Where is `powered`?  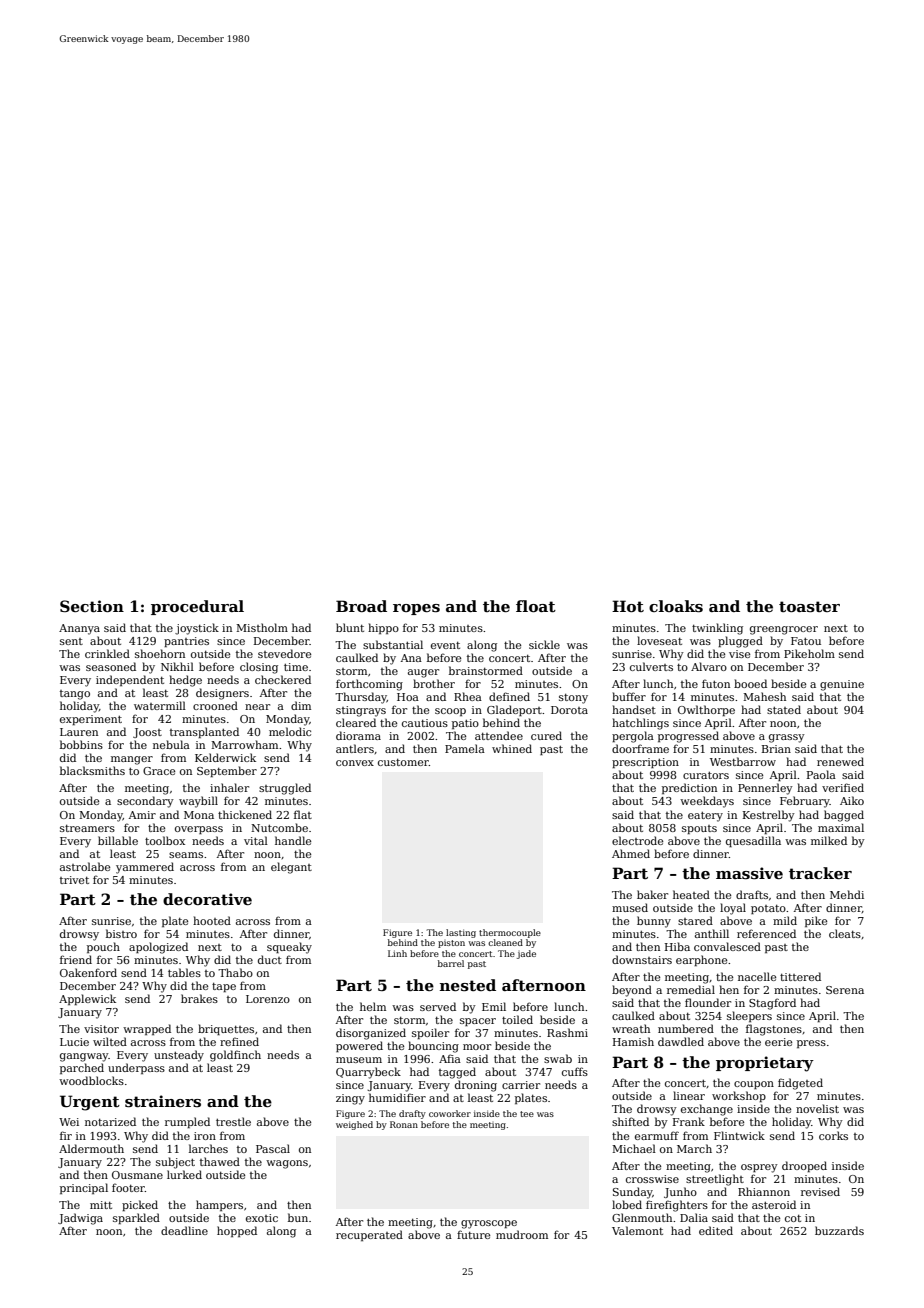 powered is located at coordinates (359, 1046).
